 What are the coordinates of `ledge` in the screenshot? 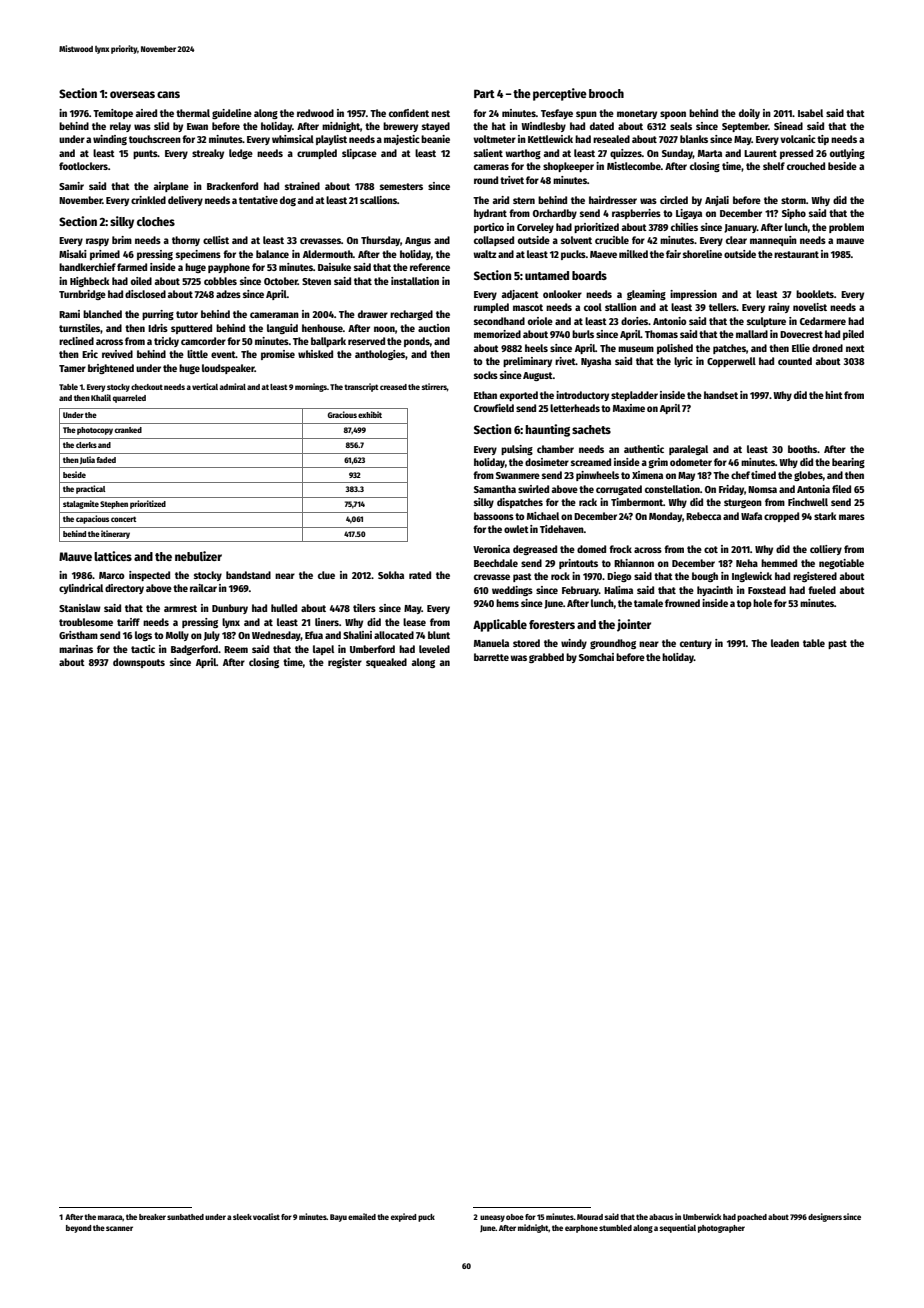 It's located at (241, 154).
